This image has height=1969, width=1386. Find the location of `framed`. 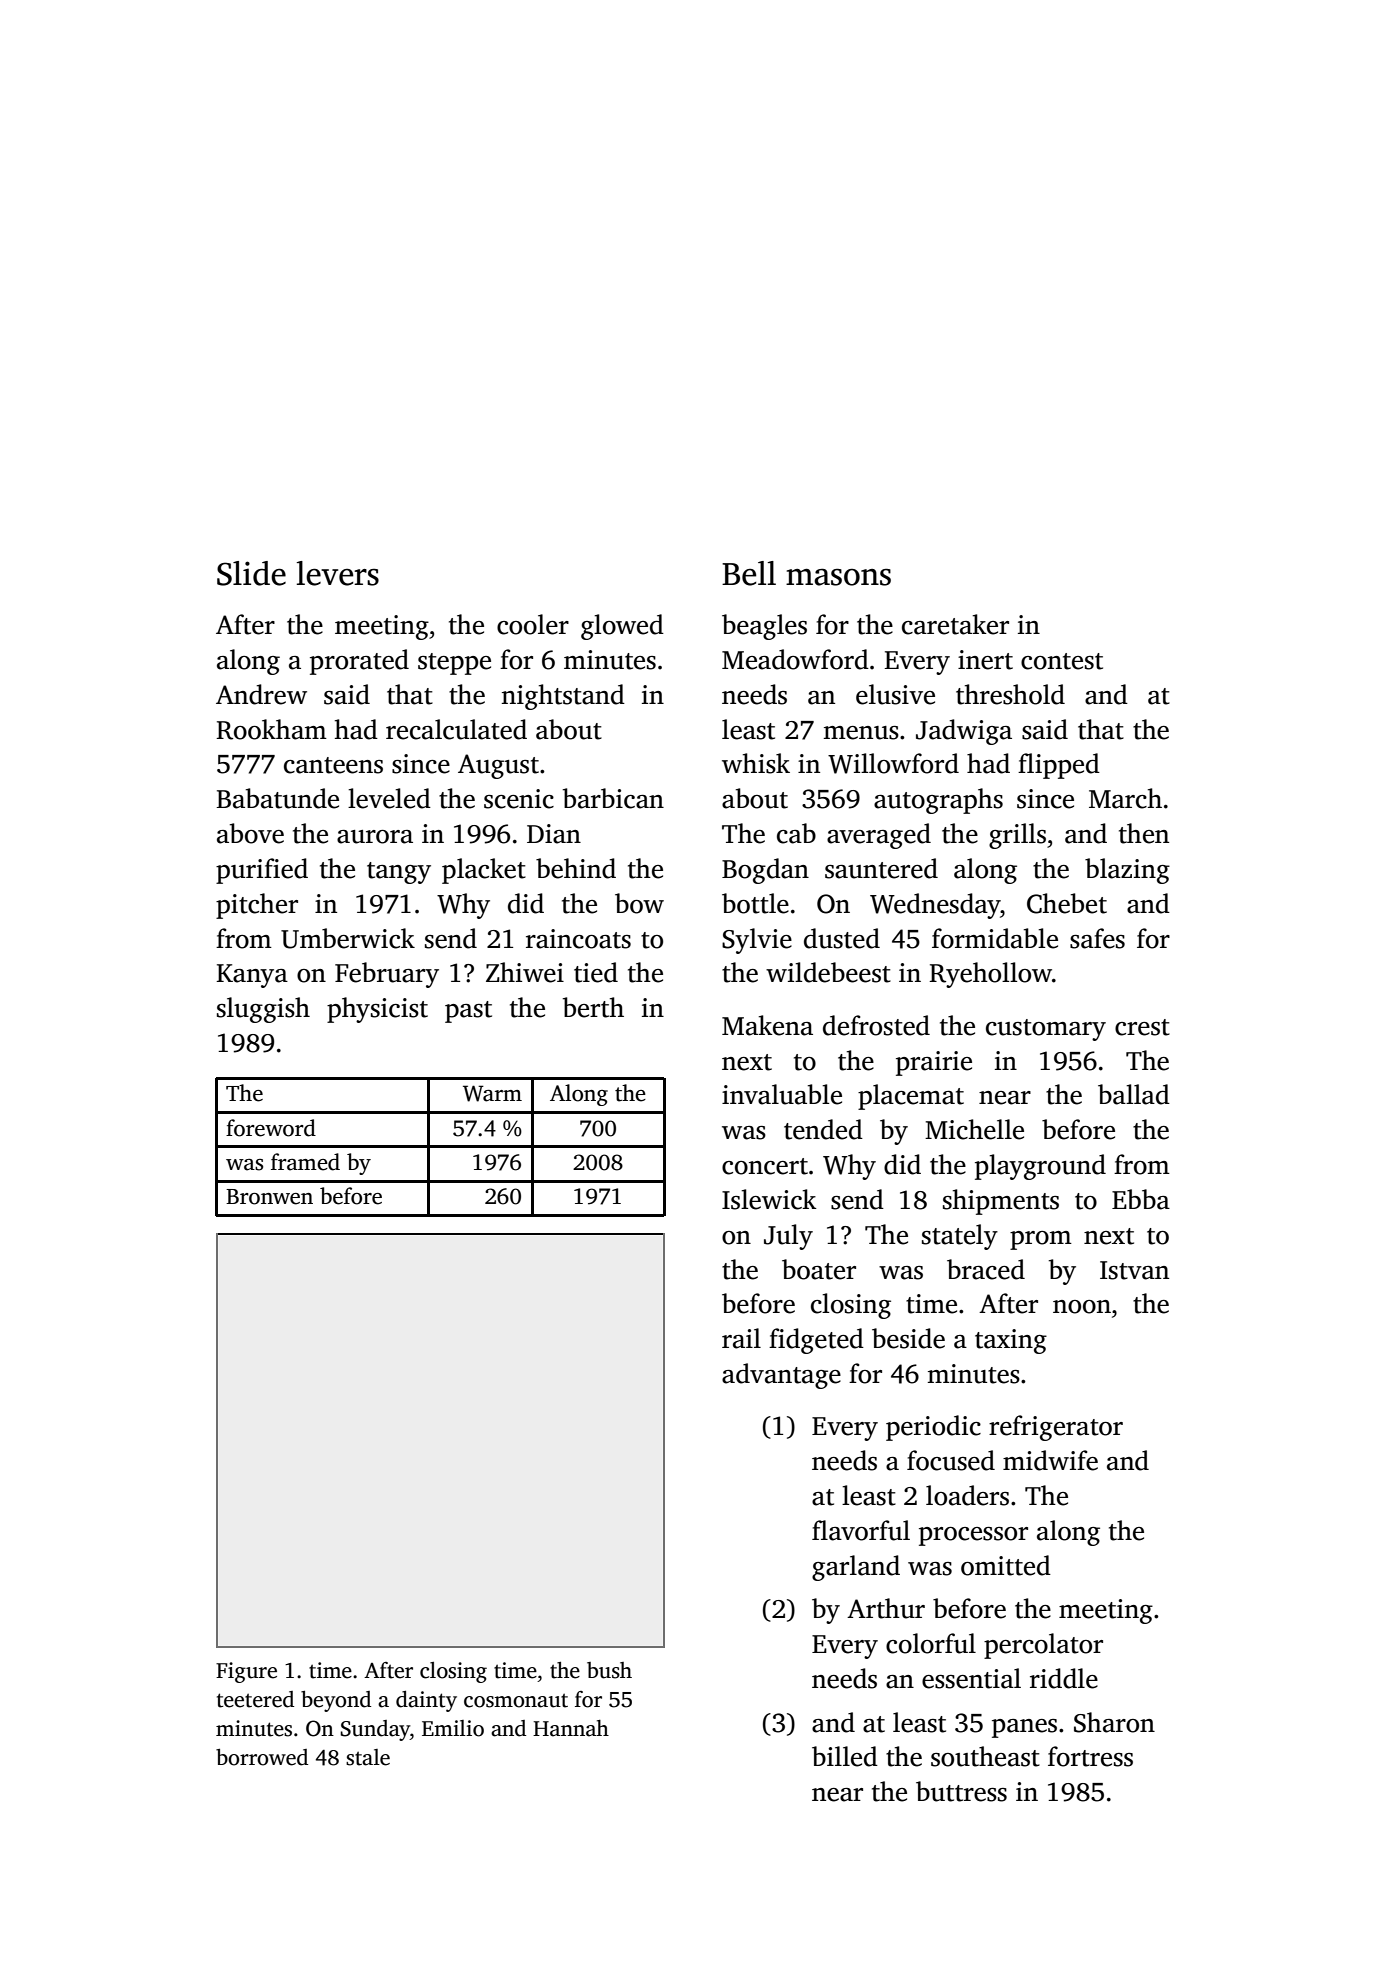

framed is located at coordinates (305, 1162).
